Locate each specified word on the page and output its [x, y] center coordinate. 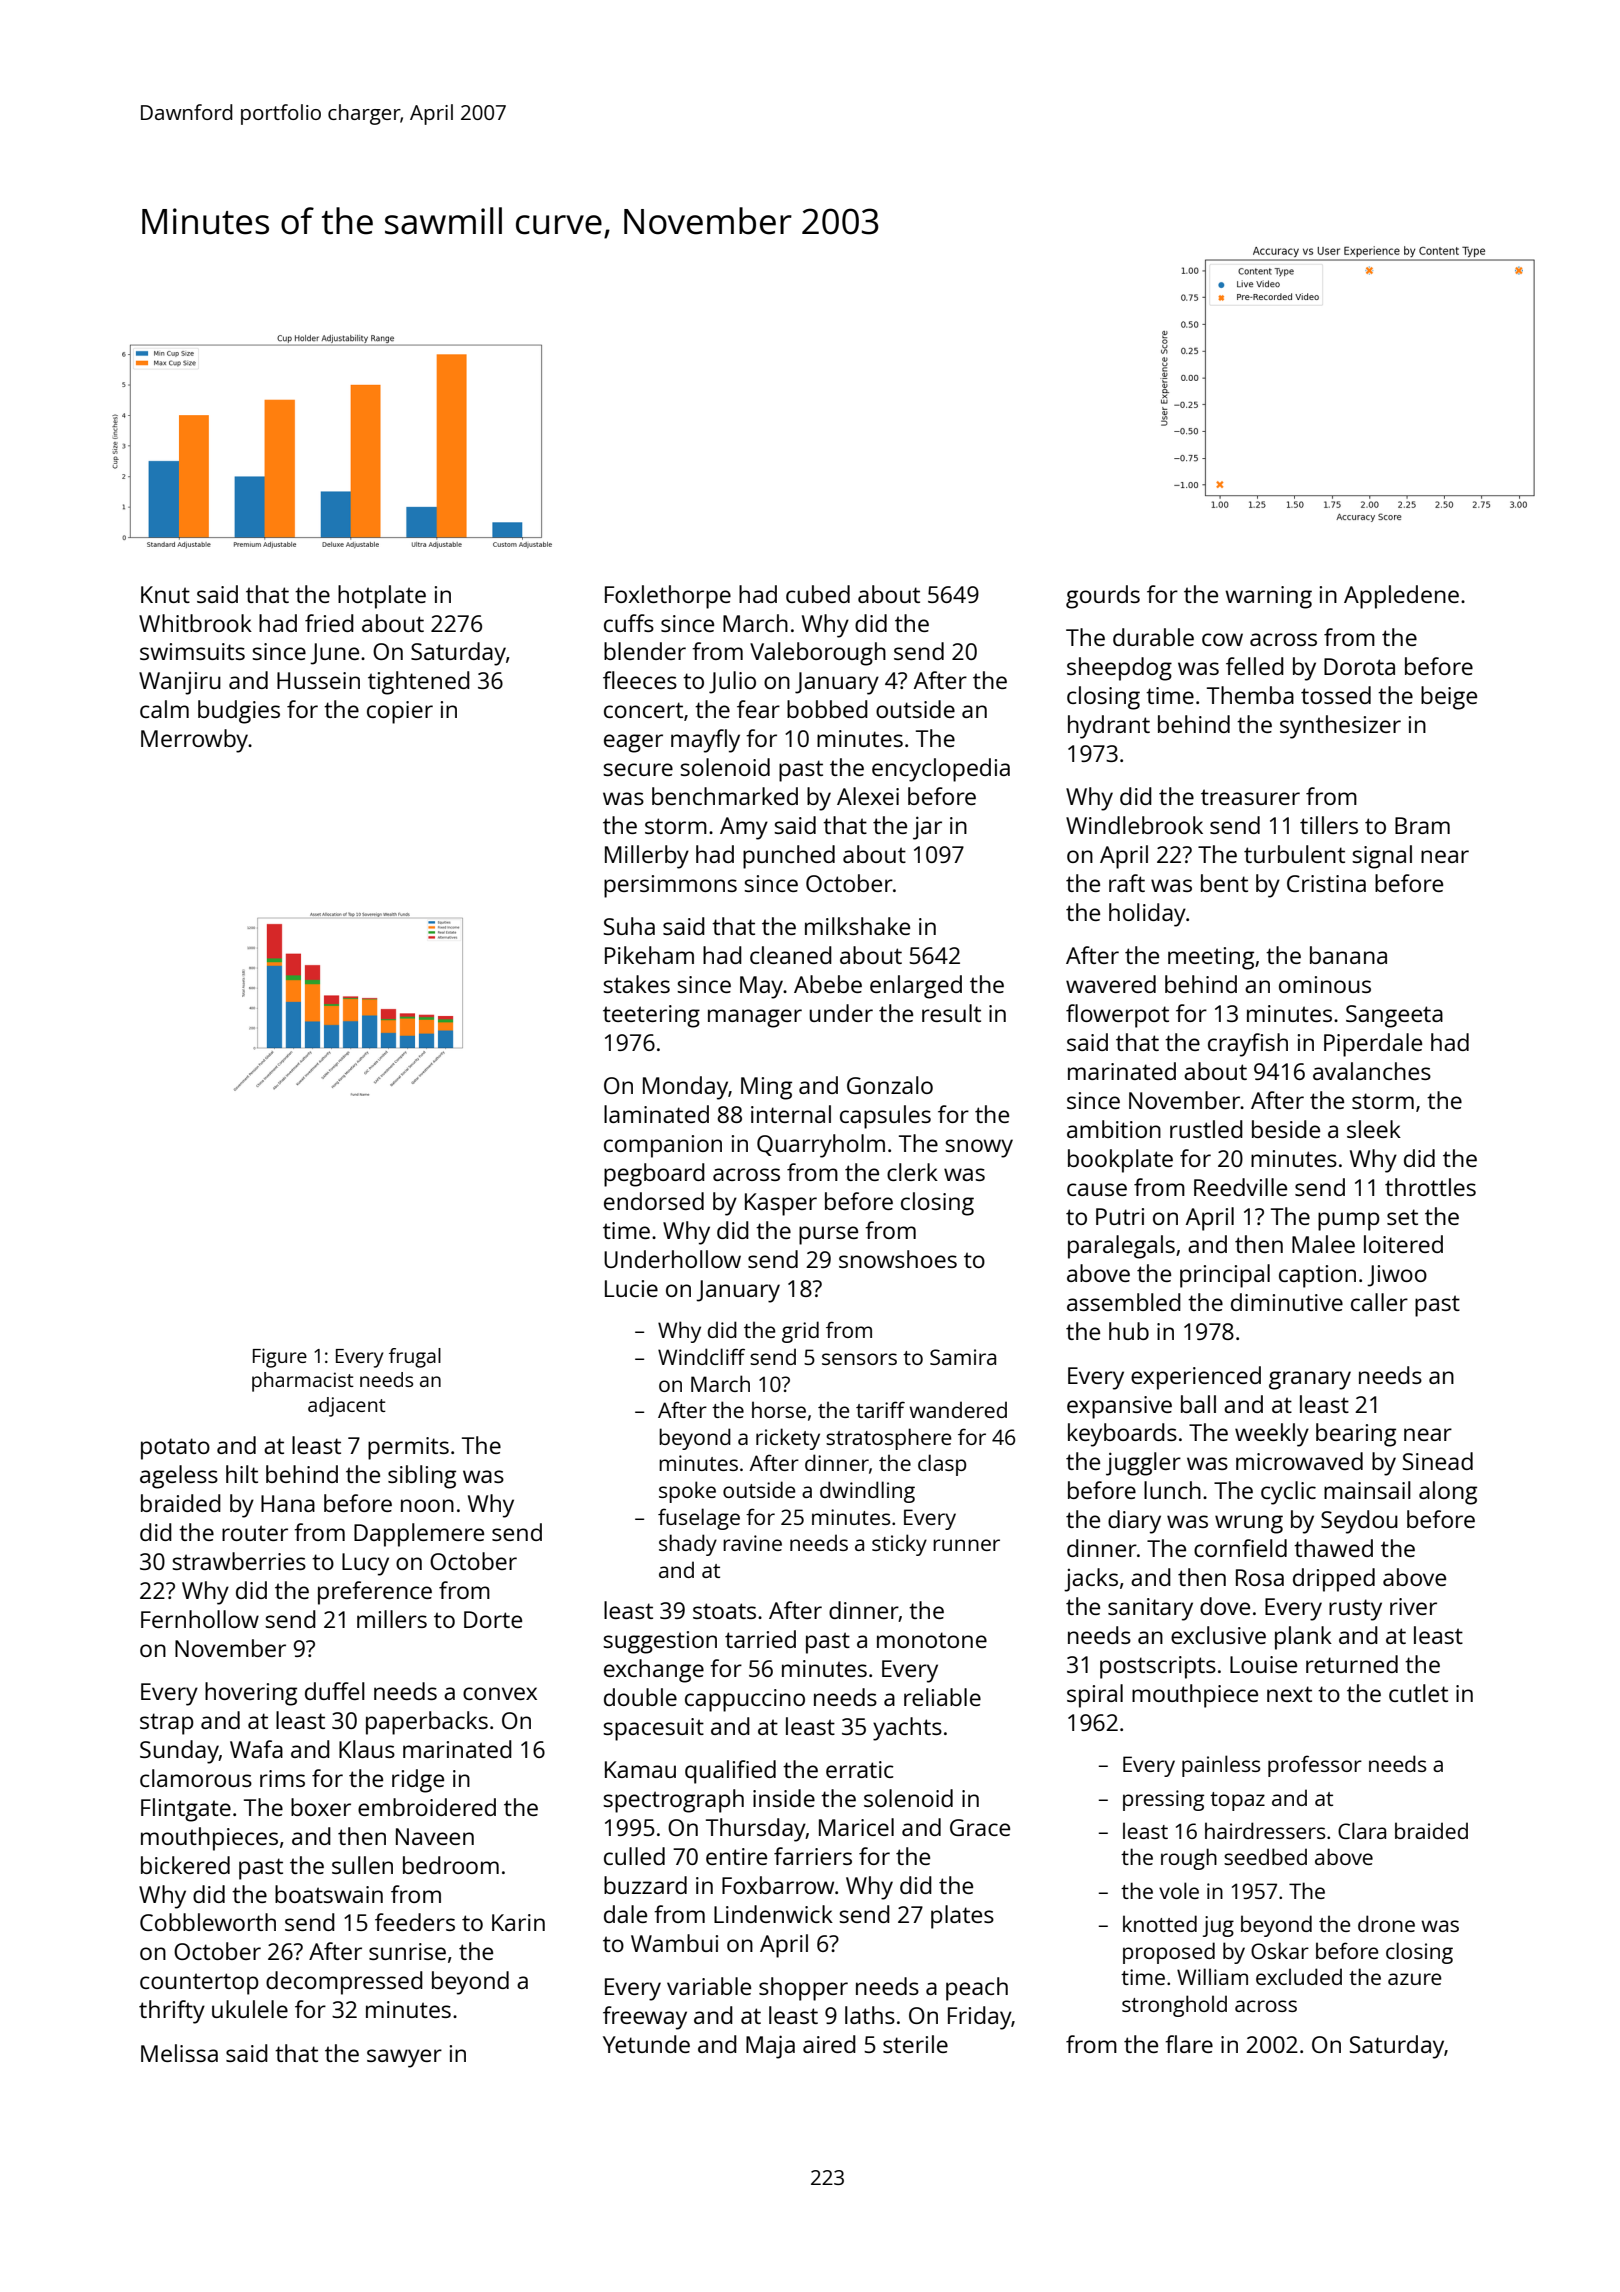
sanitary [1150, 1609]
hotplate [382, 597]
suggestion [660, 1642]
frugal [415, 1358]
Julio [732, 682]
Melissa [179, 2053]
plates [962, 1917]
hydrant [1109, 727]
